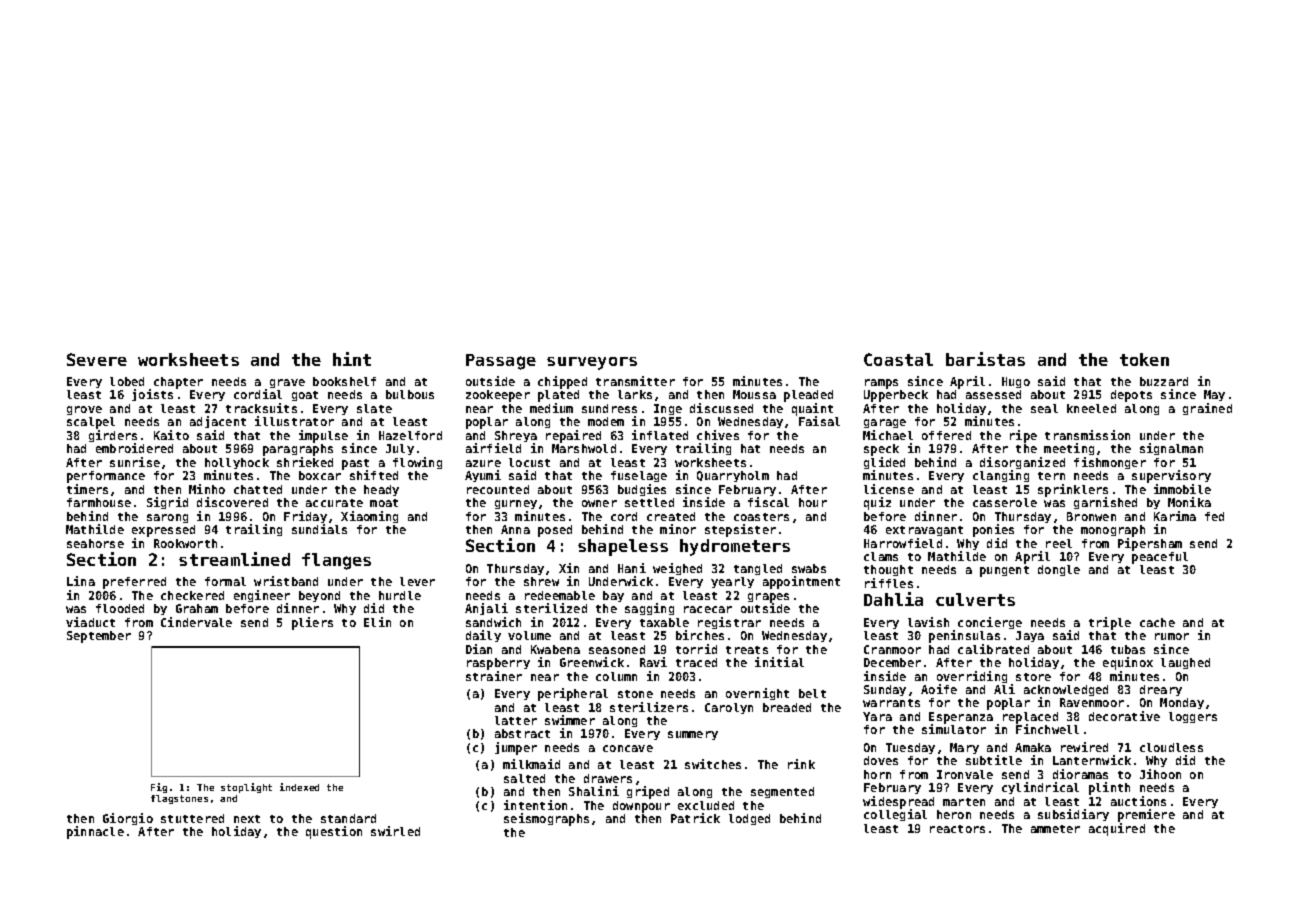 This page has height=924, width=1308. Describe the element at coordinates (395, 831) in the page. I see `swirled` at that location.
